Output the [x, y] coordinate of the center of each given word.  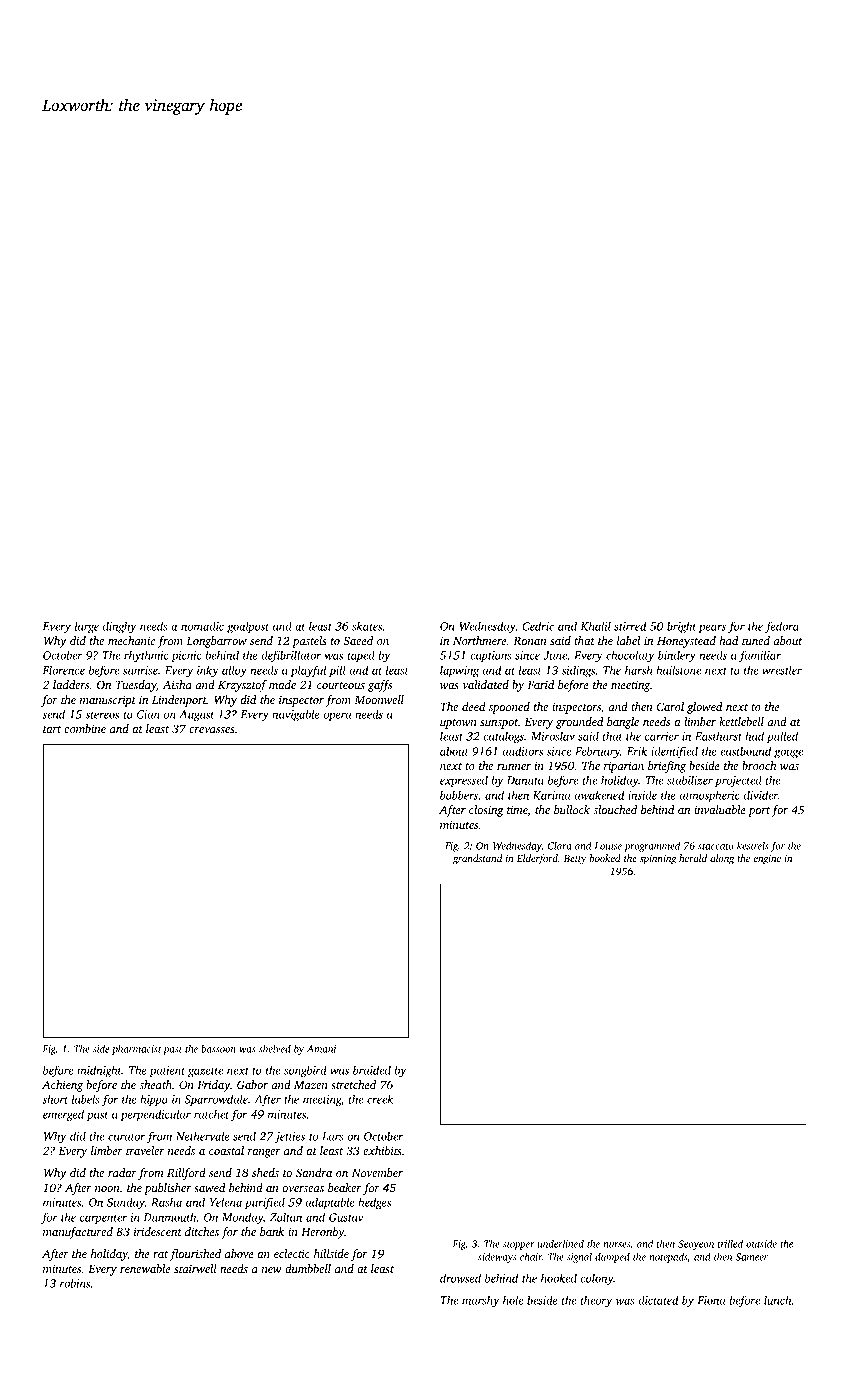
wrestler [782, 670]
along [722, 859]
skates [367, 626]
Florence [63, 670]
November [377, 1172]
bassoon [218, 1049]
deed [474, 706]
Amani [321, 1049]
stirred [630, 626]
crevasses [212, 730]
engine [767, 859]
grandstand [477, 859]
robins [75, 1283]
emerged [63, 1115]
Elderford [537, 859]
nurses [616, 1245]
